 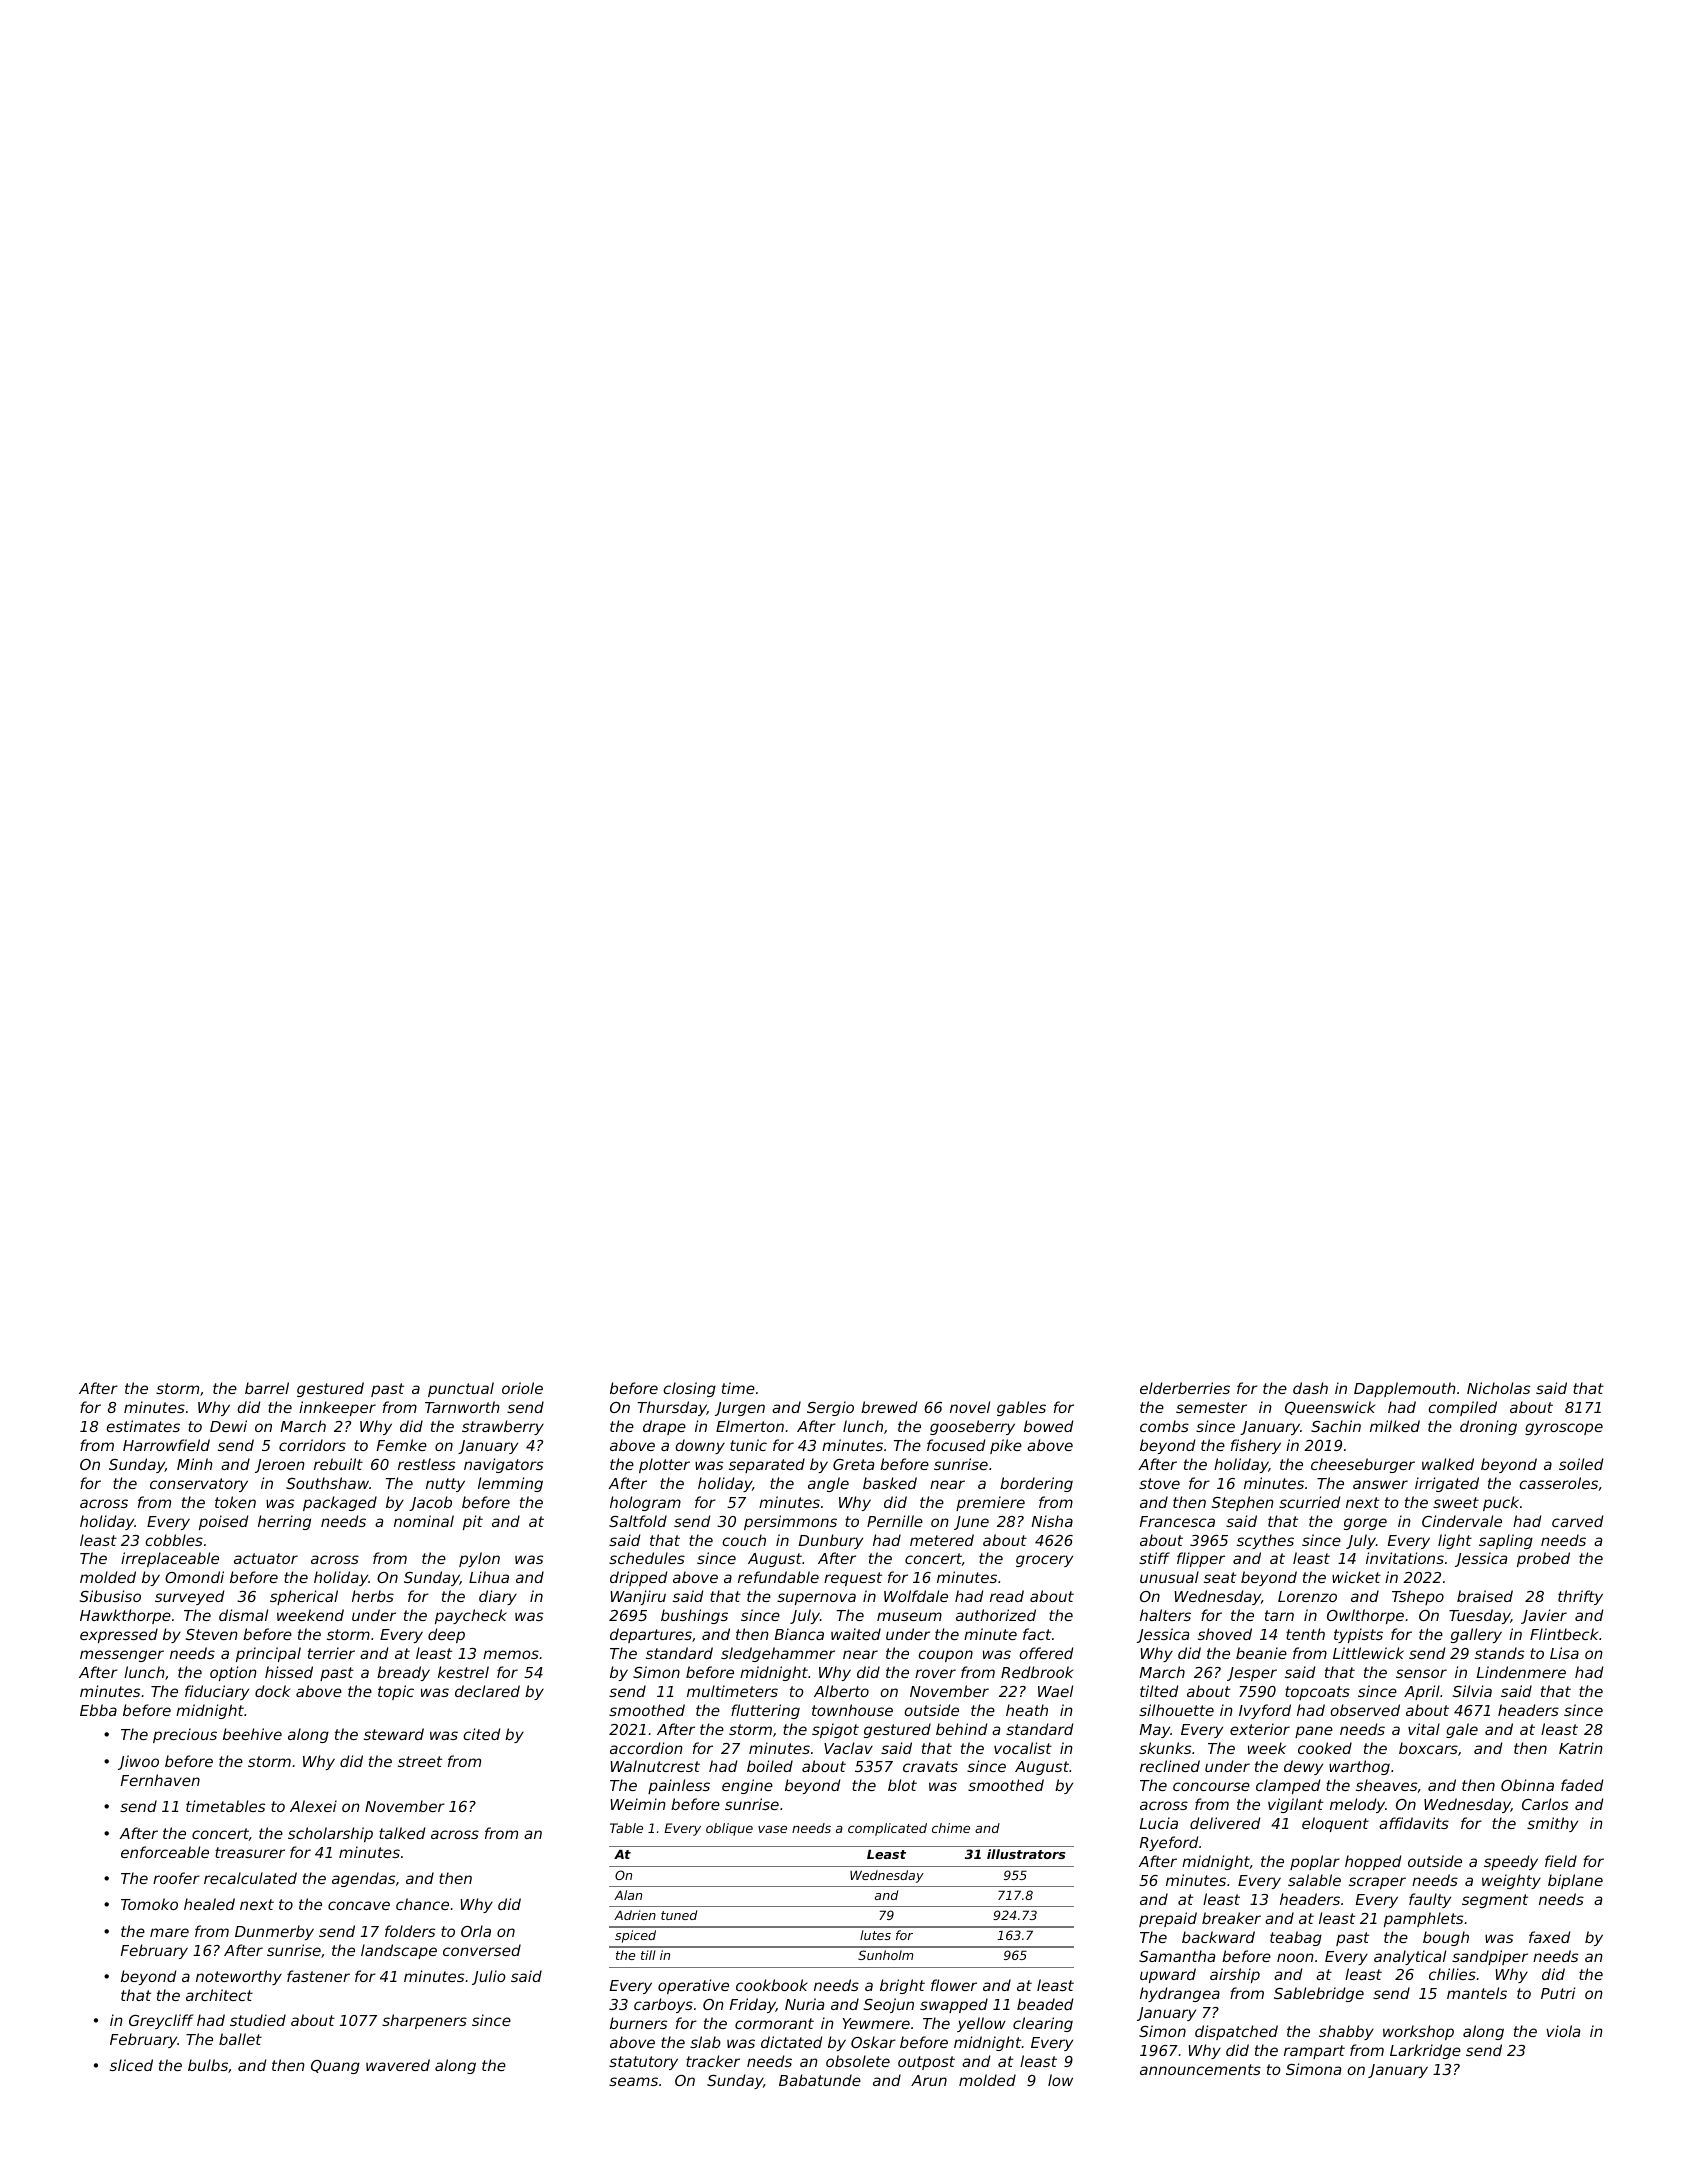 I want to click on Jacob, so click(x=430, y=1503).
